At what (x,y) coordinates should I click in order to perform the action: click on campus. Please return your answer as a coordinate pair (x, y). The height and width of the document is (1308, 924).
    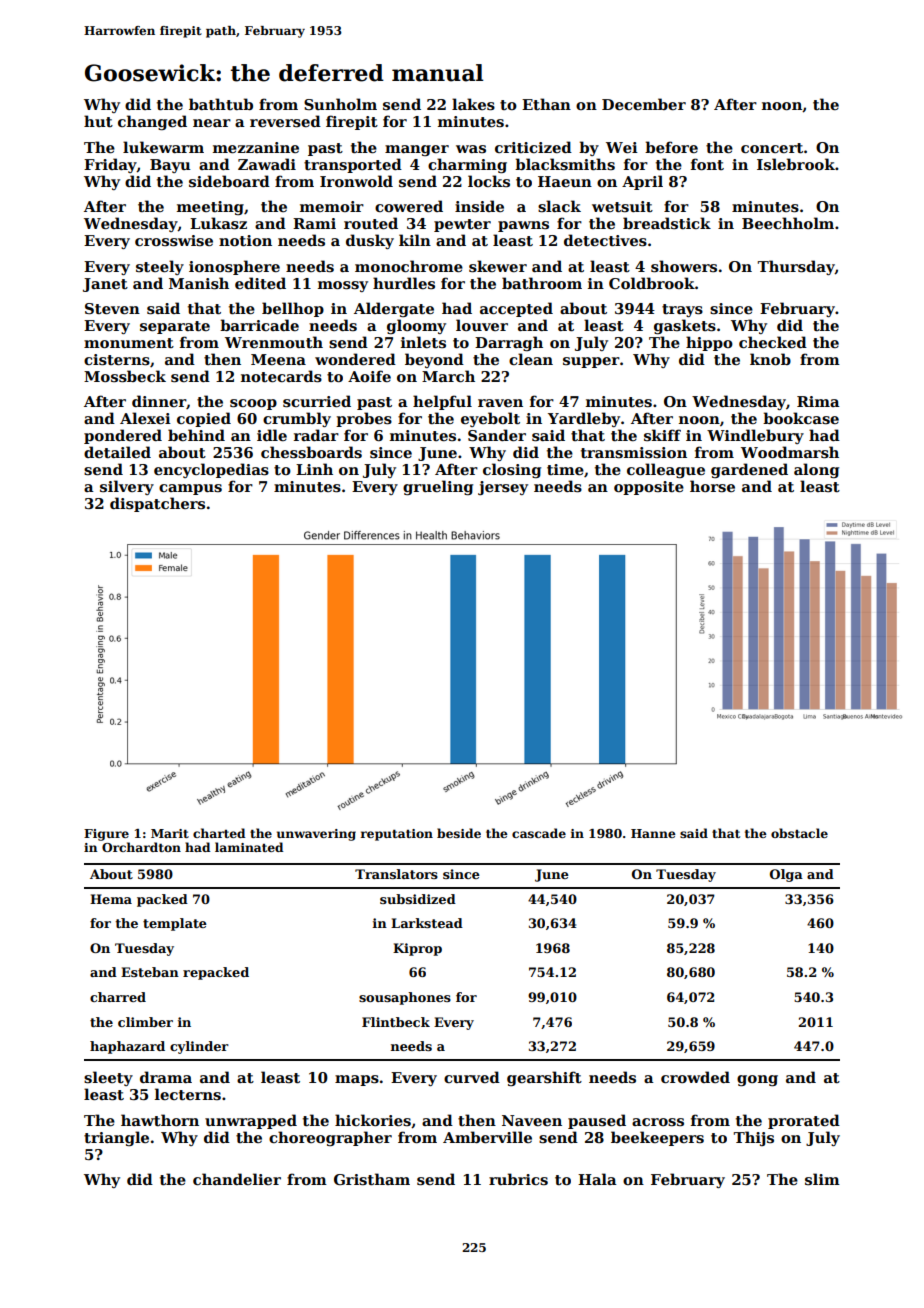
    Looking at the image, I should click on (190, 489).
